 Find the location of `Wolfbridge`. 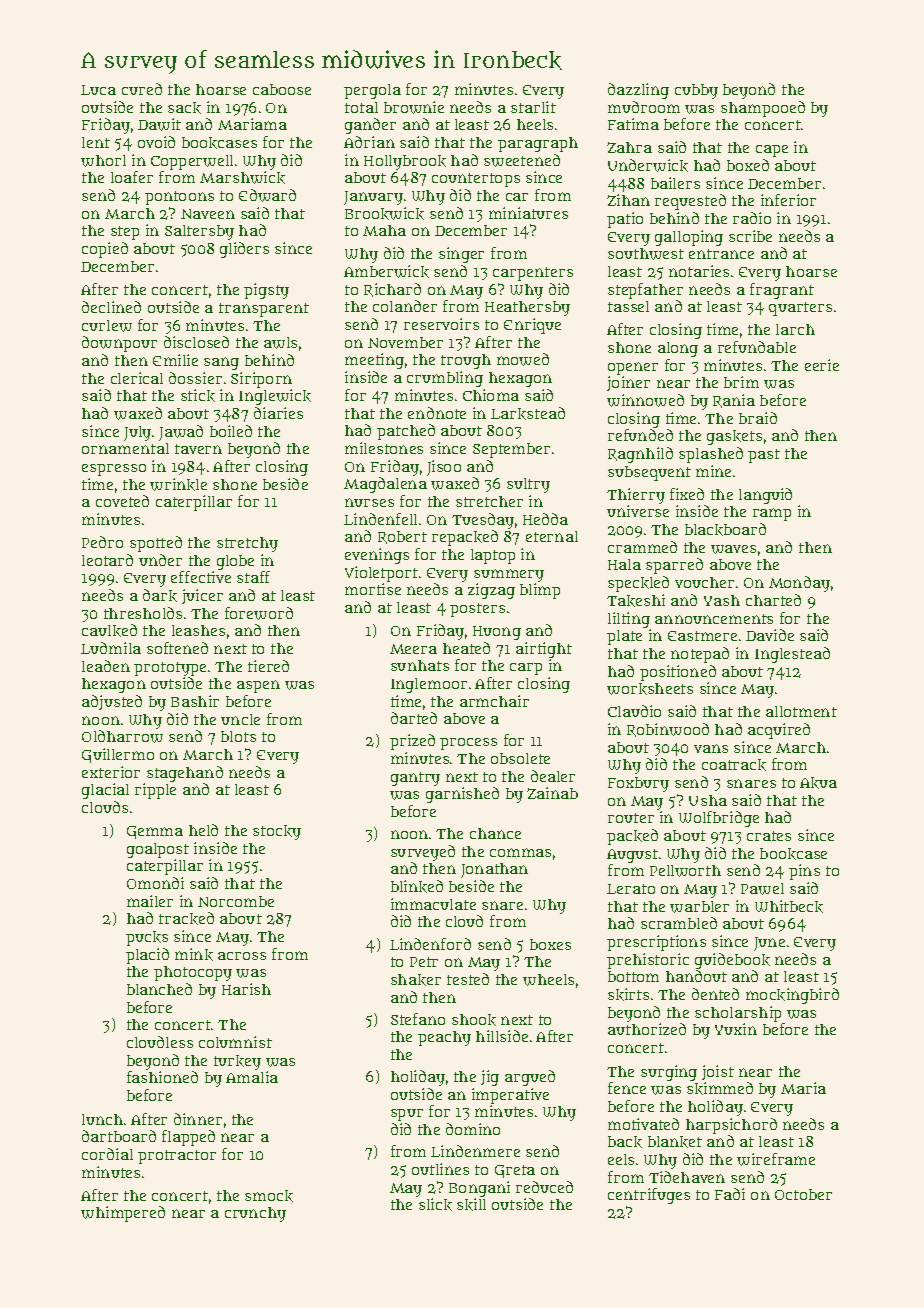

Wolfbridge is located at coordinates (719, 819).
